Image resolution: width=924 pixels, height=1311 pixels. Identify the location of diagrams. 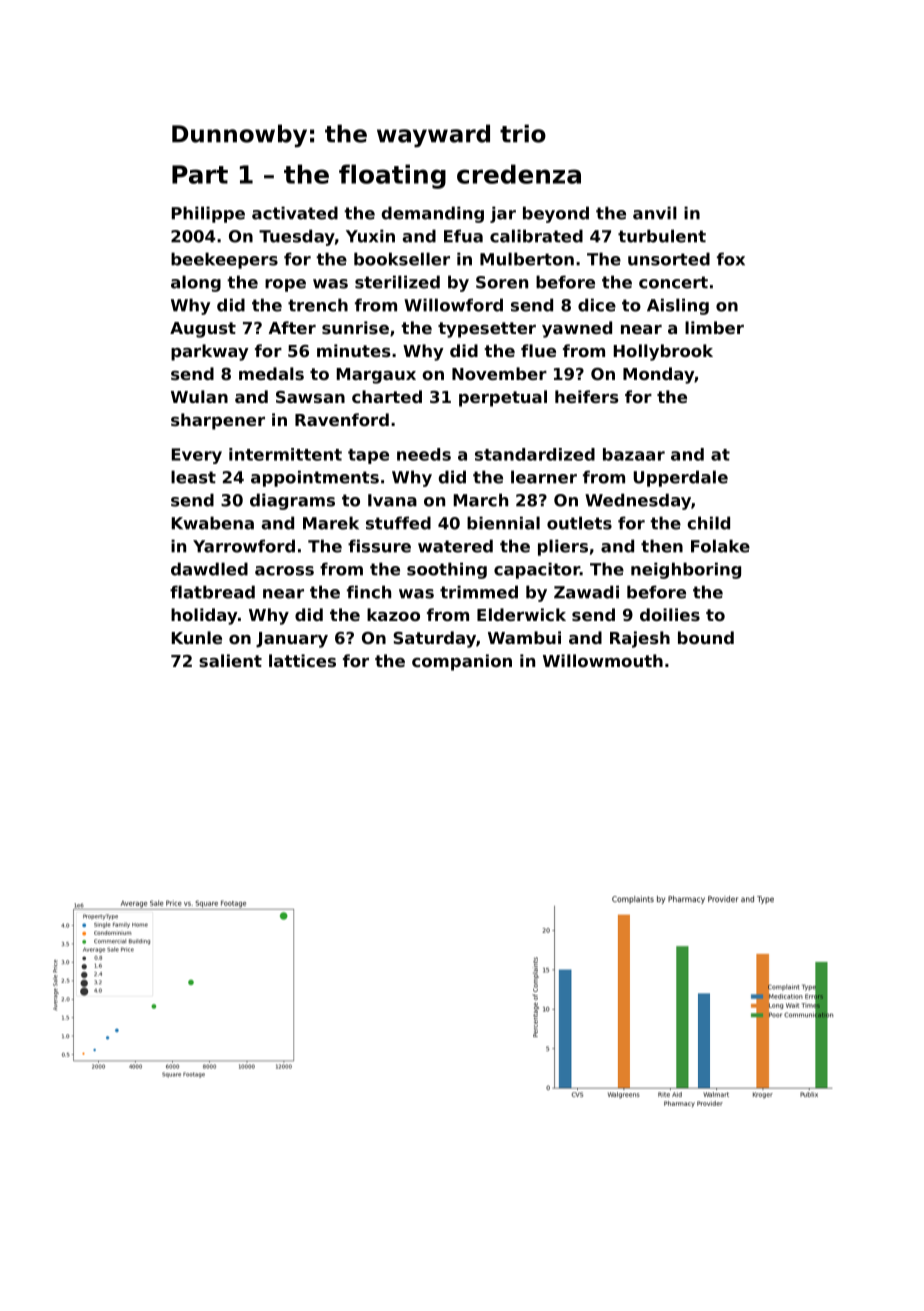
(292, 501).
